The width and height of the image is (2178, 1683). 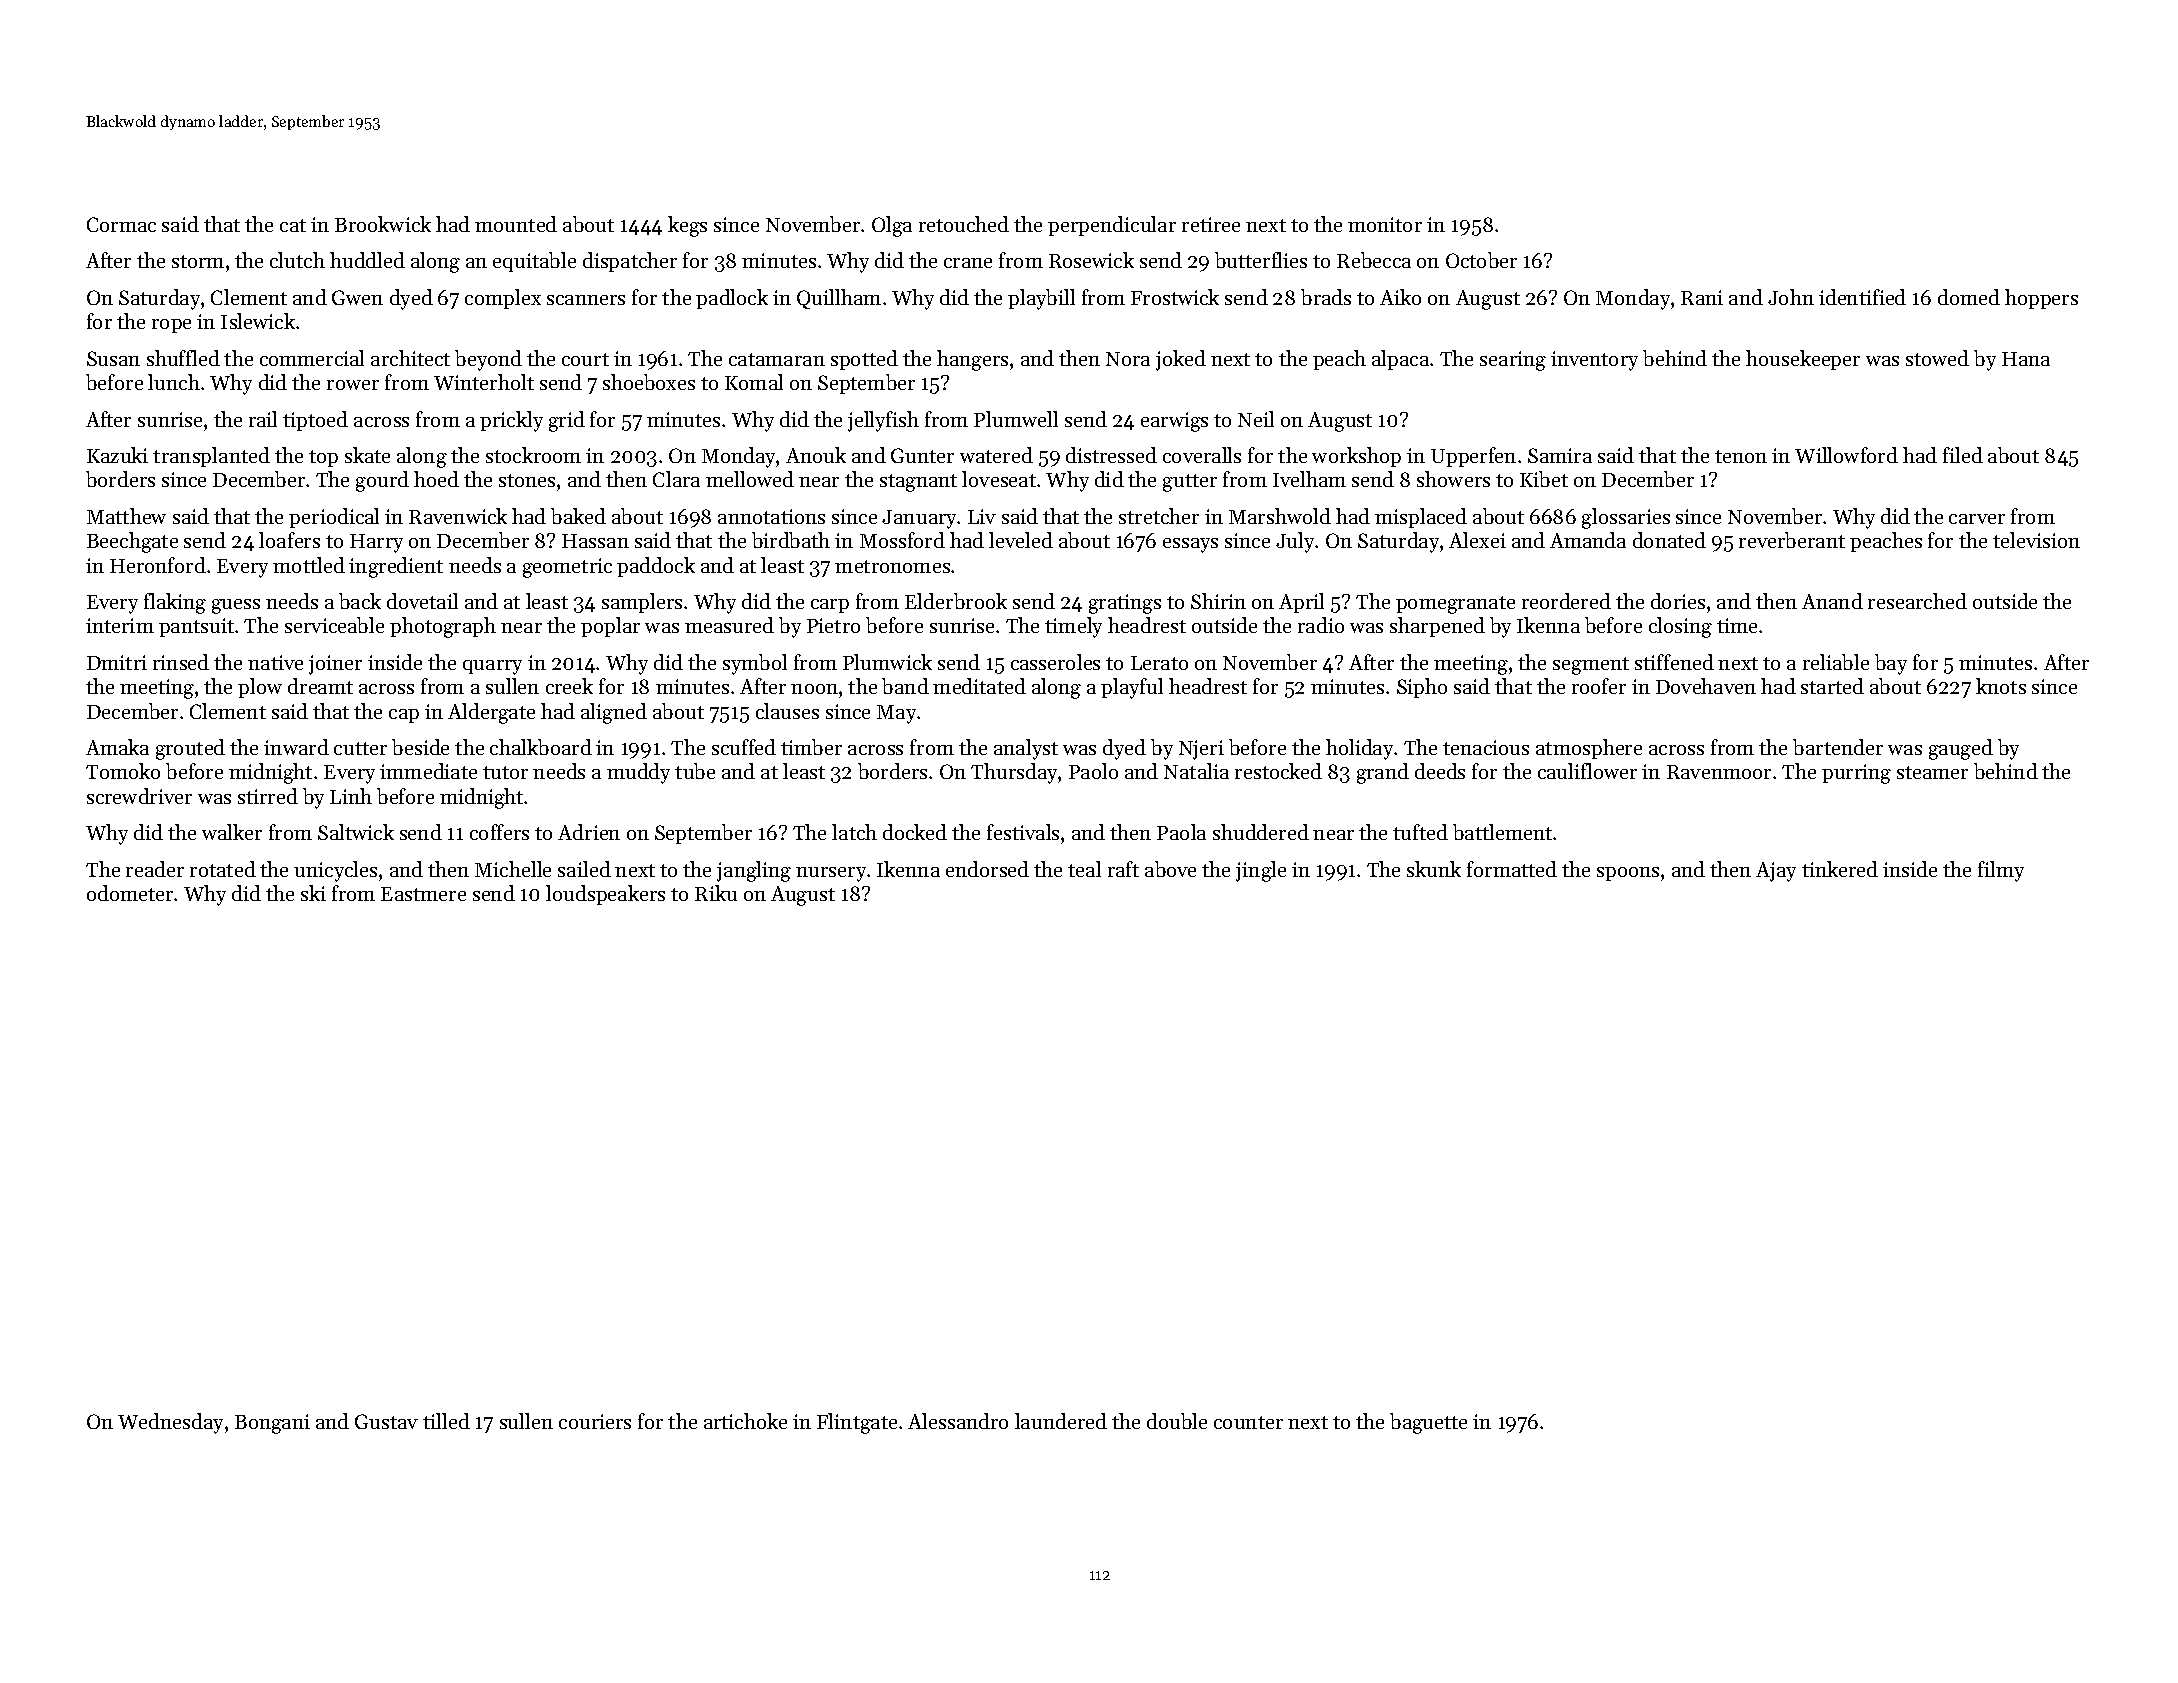 What do you see at coordinates (2001, 871) in the image?
I see `filmy` at bounding box center [2001, 871].
